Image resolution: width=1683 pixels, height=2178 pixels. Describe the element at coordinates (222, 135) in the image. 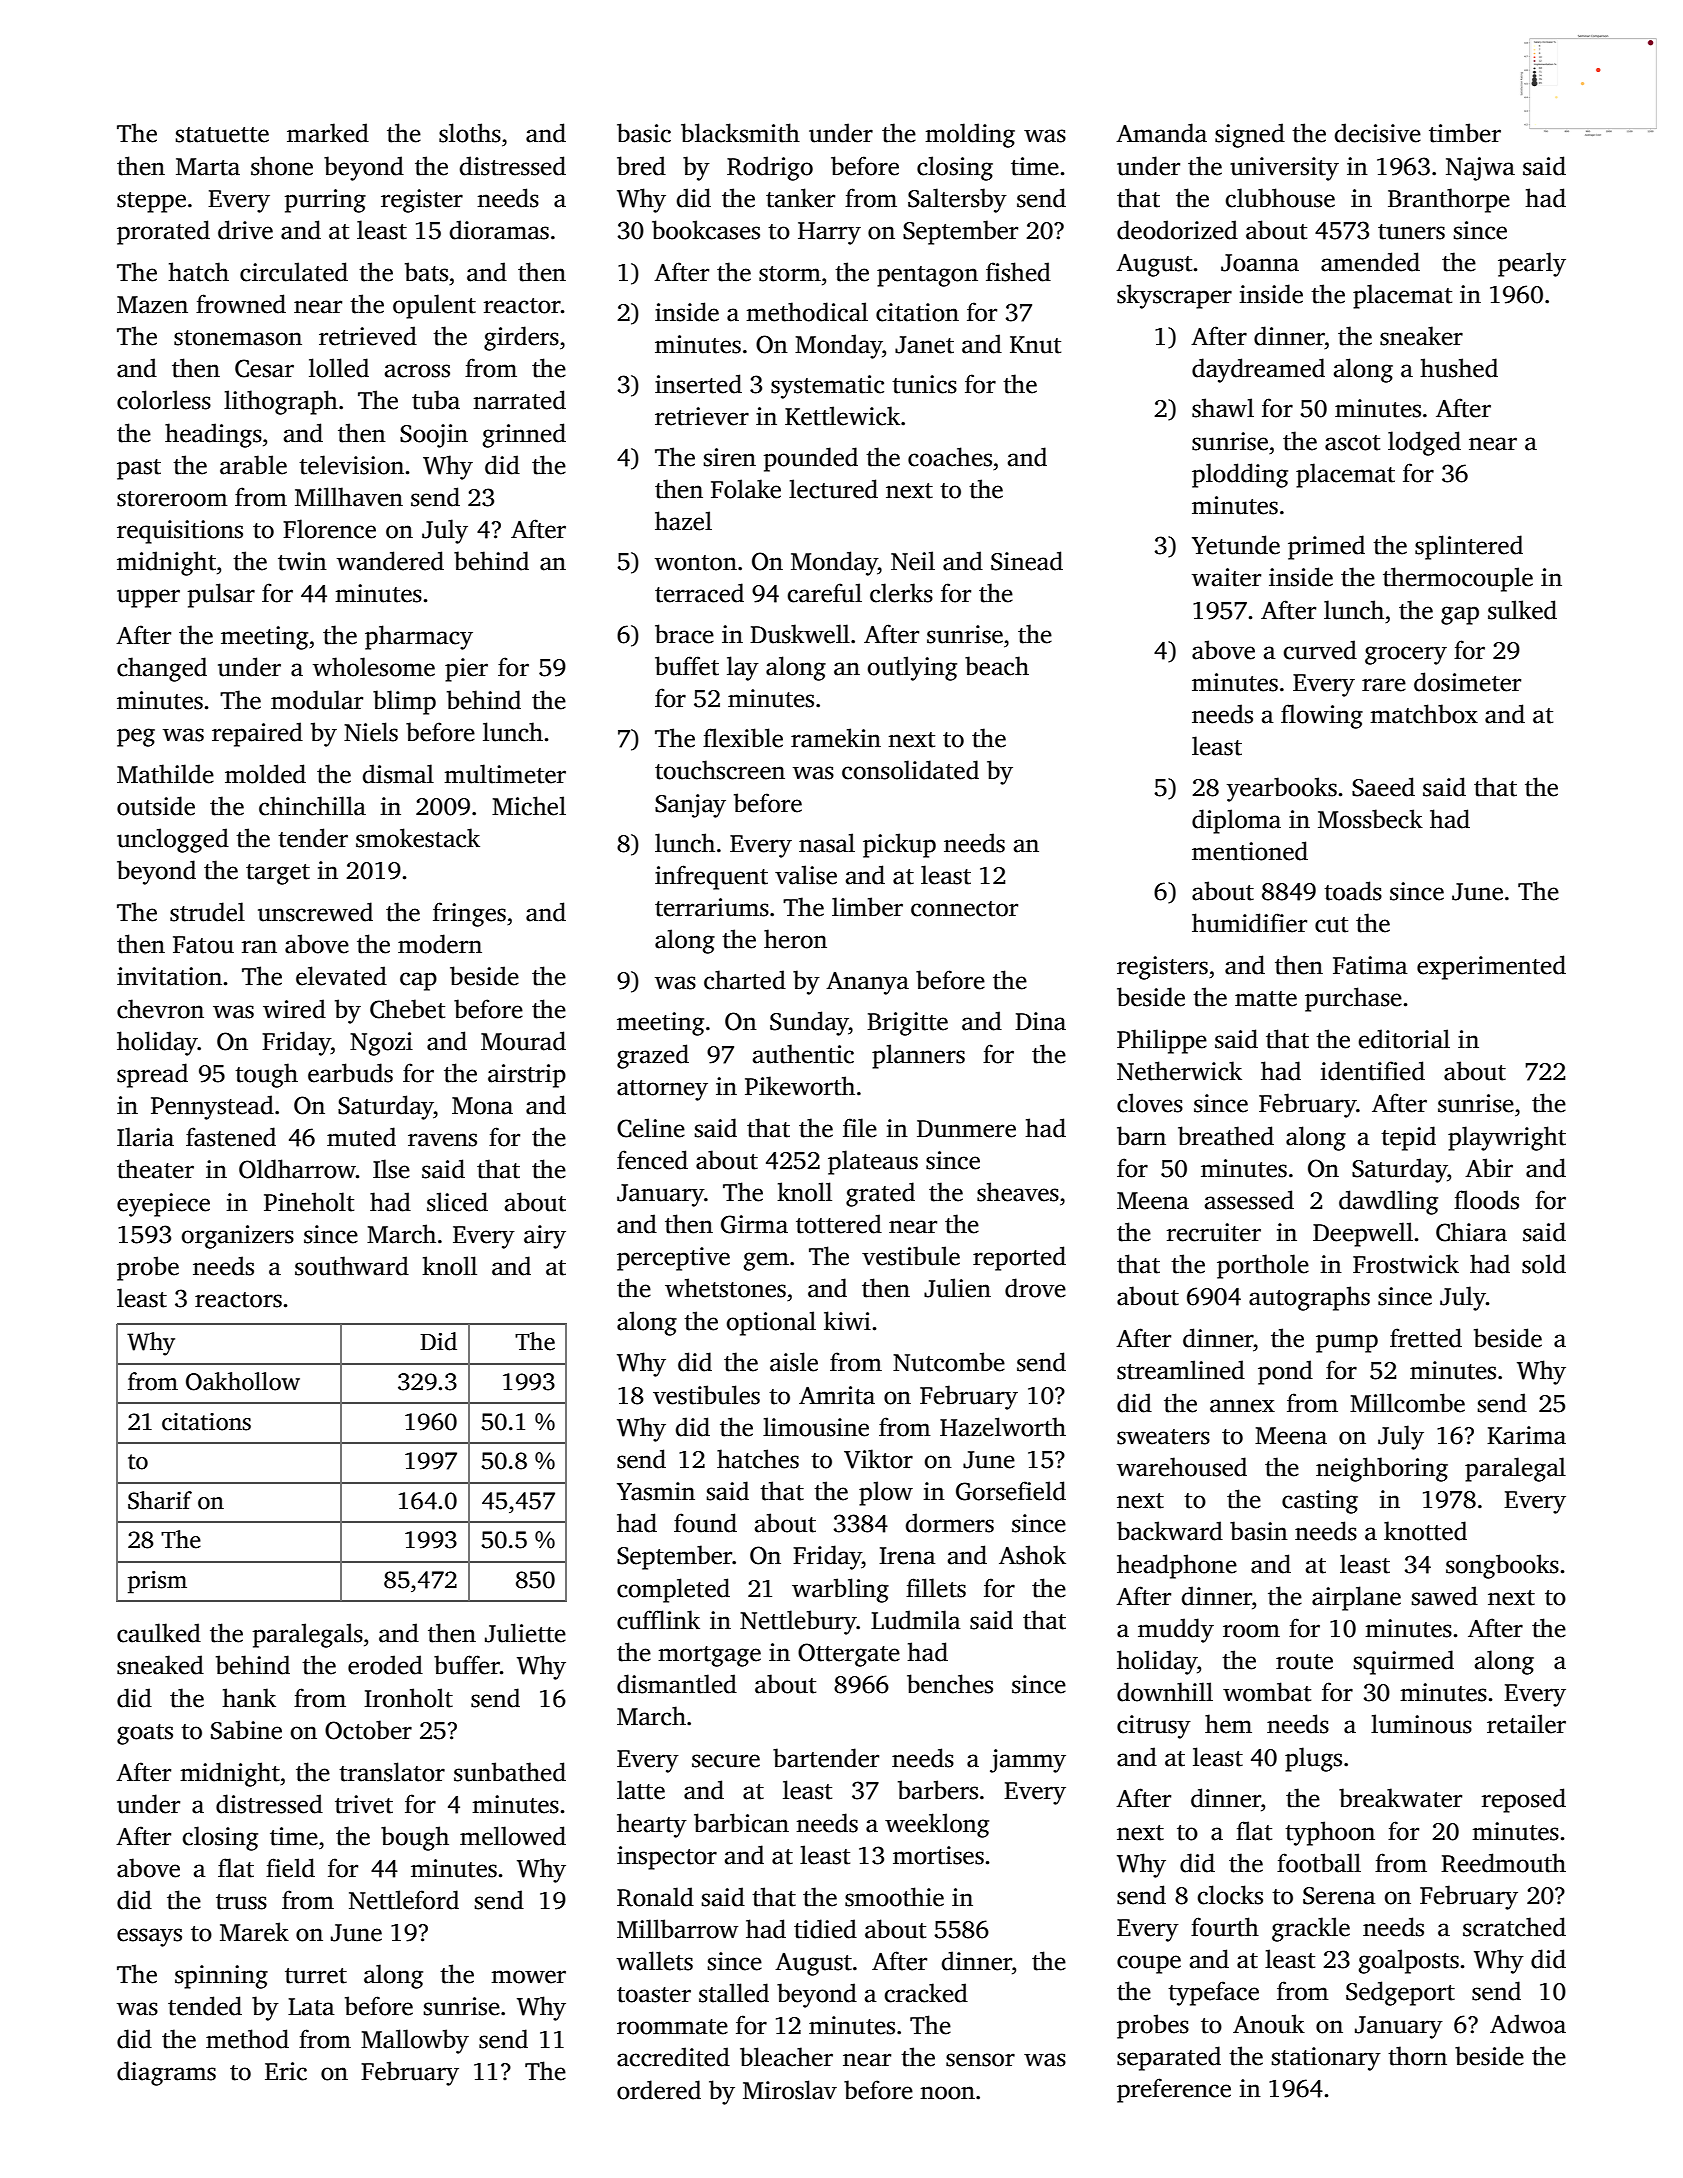

I see `statuette` at that location.
